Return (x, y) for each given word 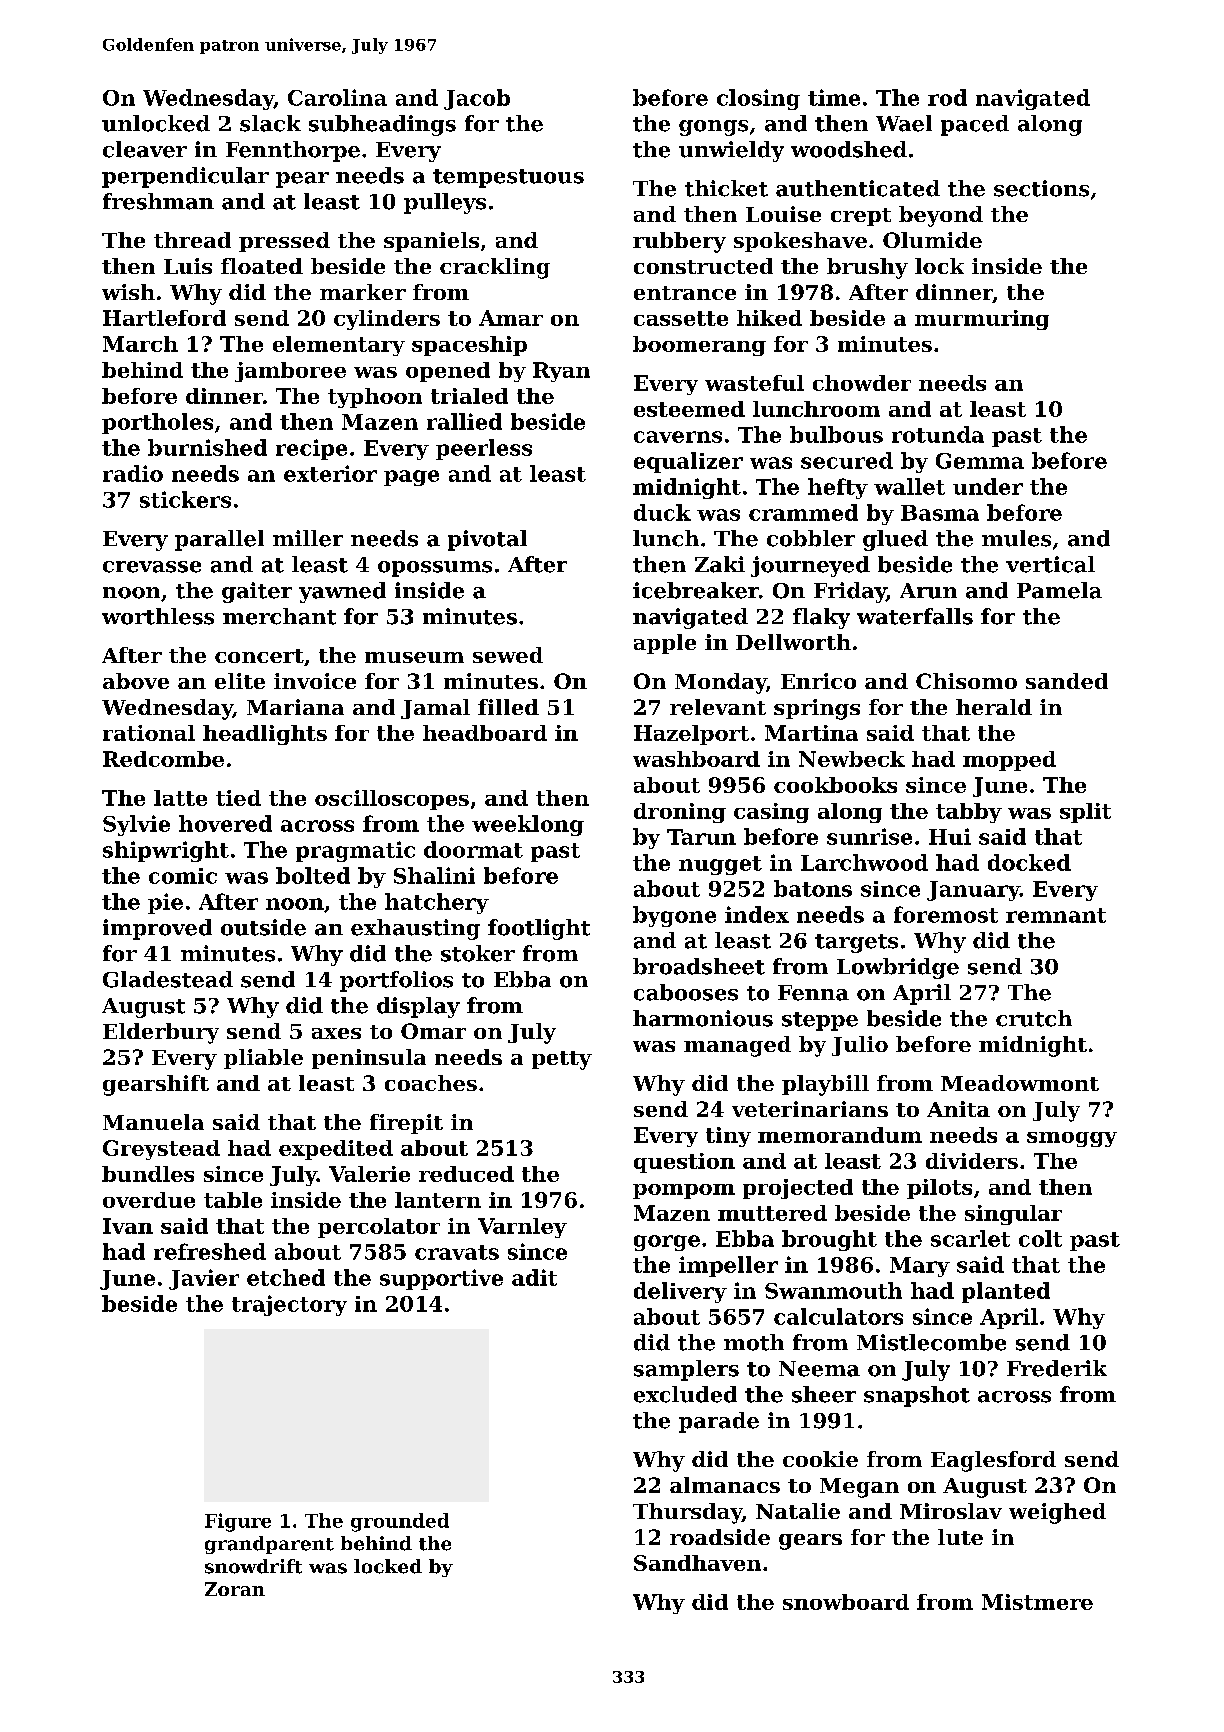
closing (758, 99)
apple (665, 644)
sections (1041, 188)
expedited (336, 1150)
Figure (238, 1522)
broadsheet (699, 966)
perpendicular (185, 177)
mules (1016, 538)
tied (238, 798)
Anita (958, 1109)
